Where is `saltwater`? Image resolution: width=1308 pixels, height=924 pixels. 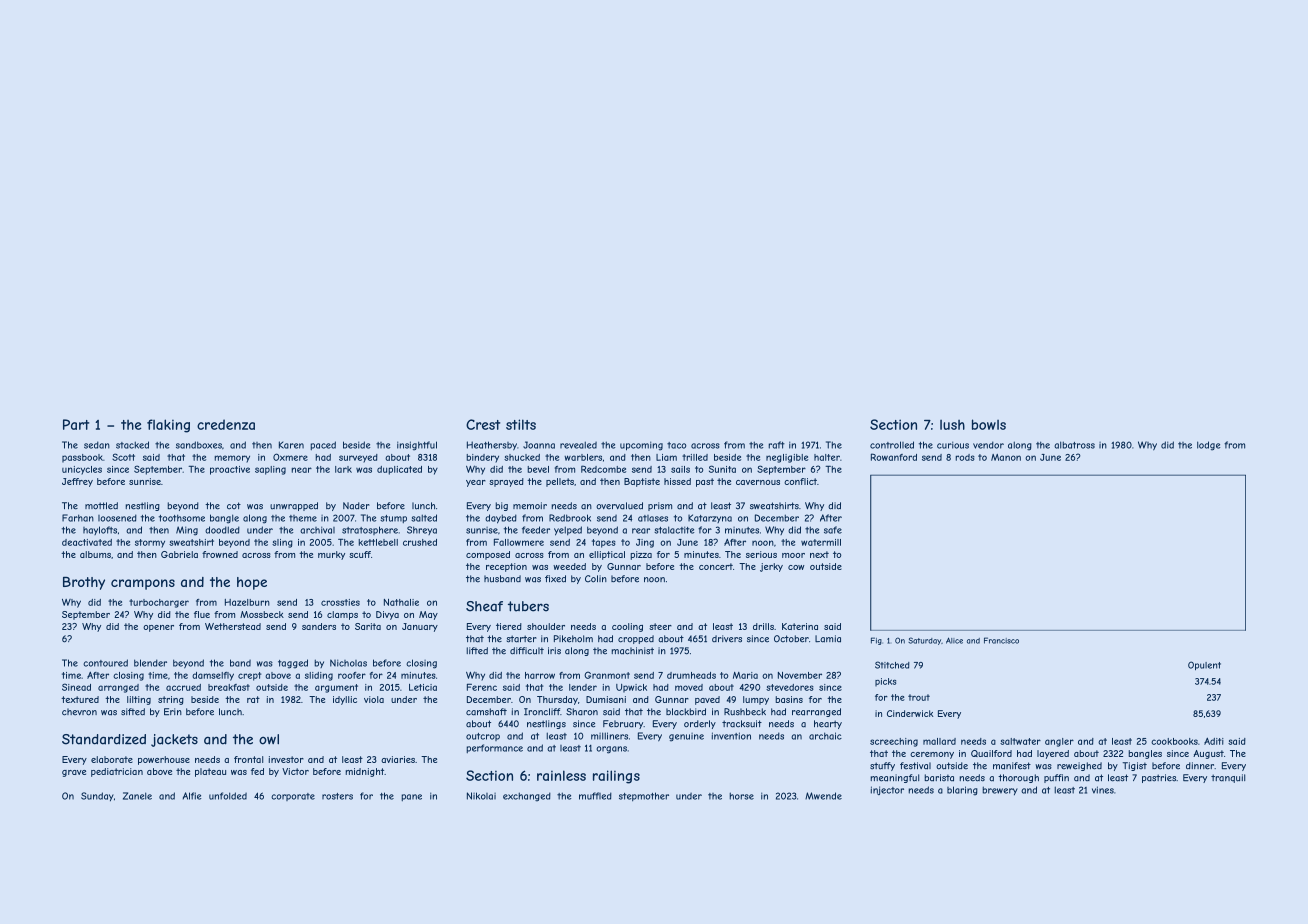
saltwater is located at coordinates (1020, 741).
